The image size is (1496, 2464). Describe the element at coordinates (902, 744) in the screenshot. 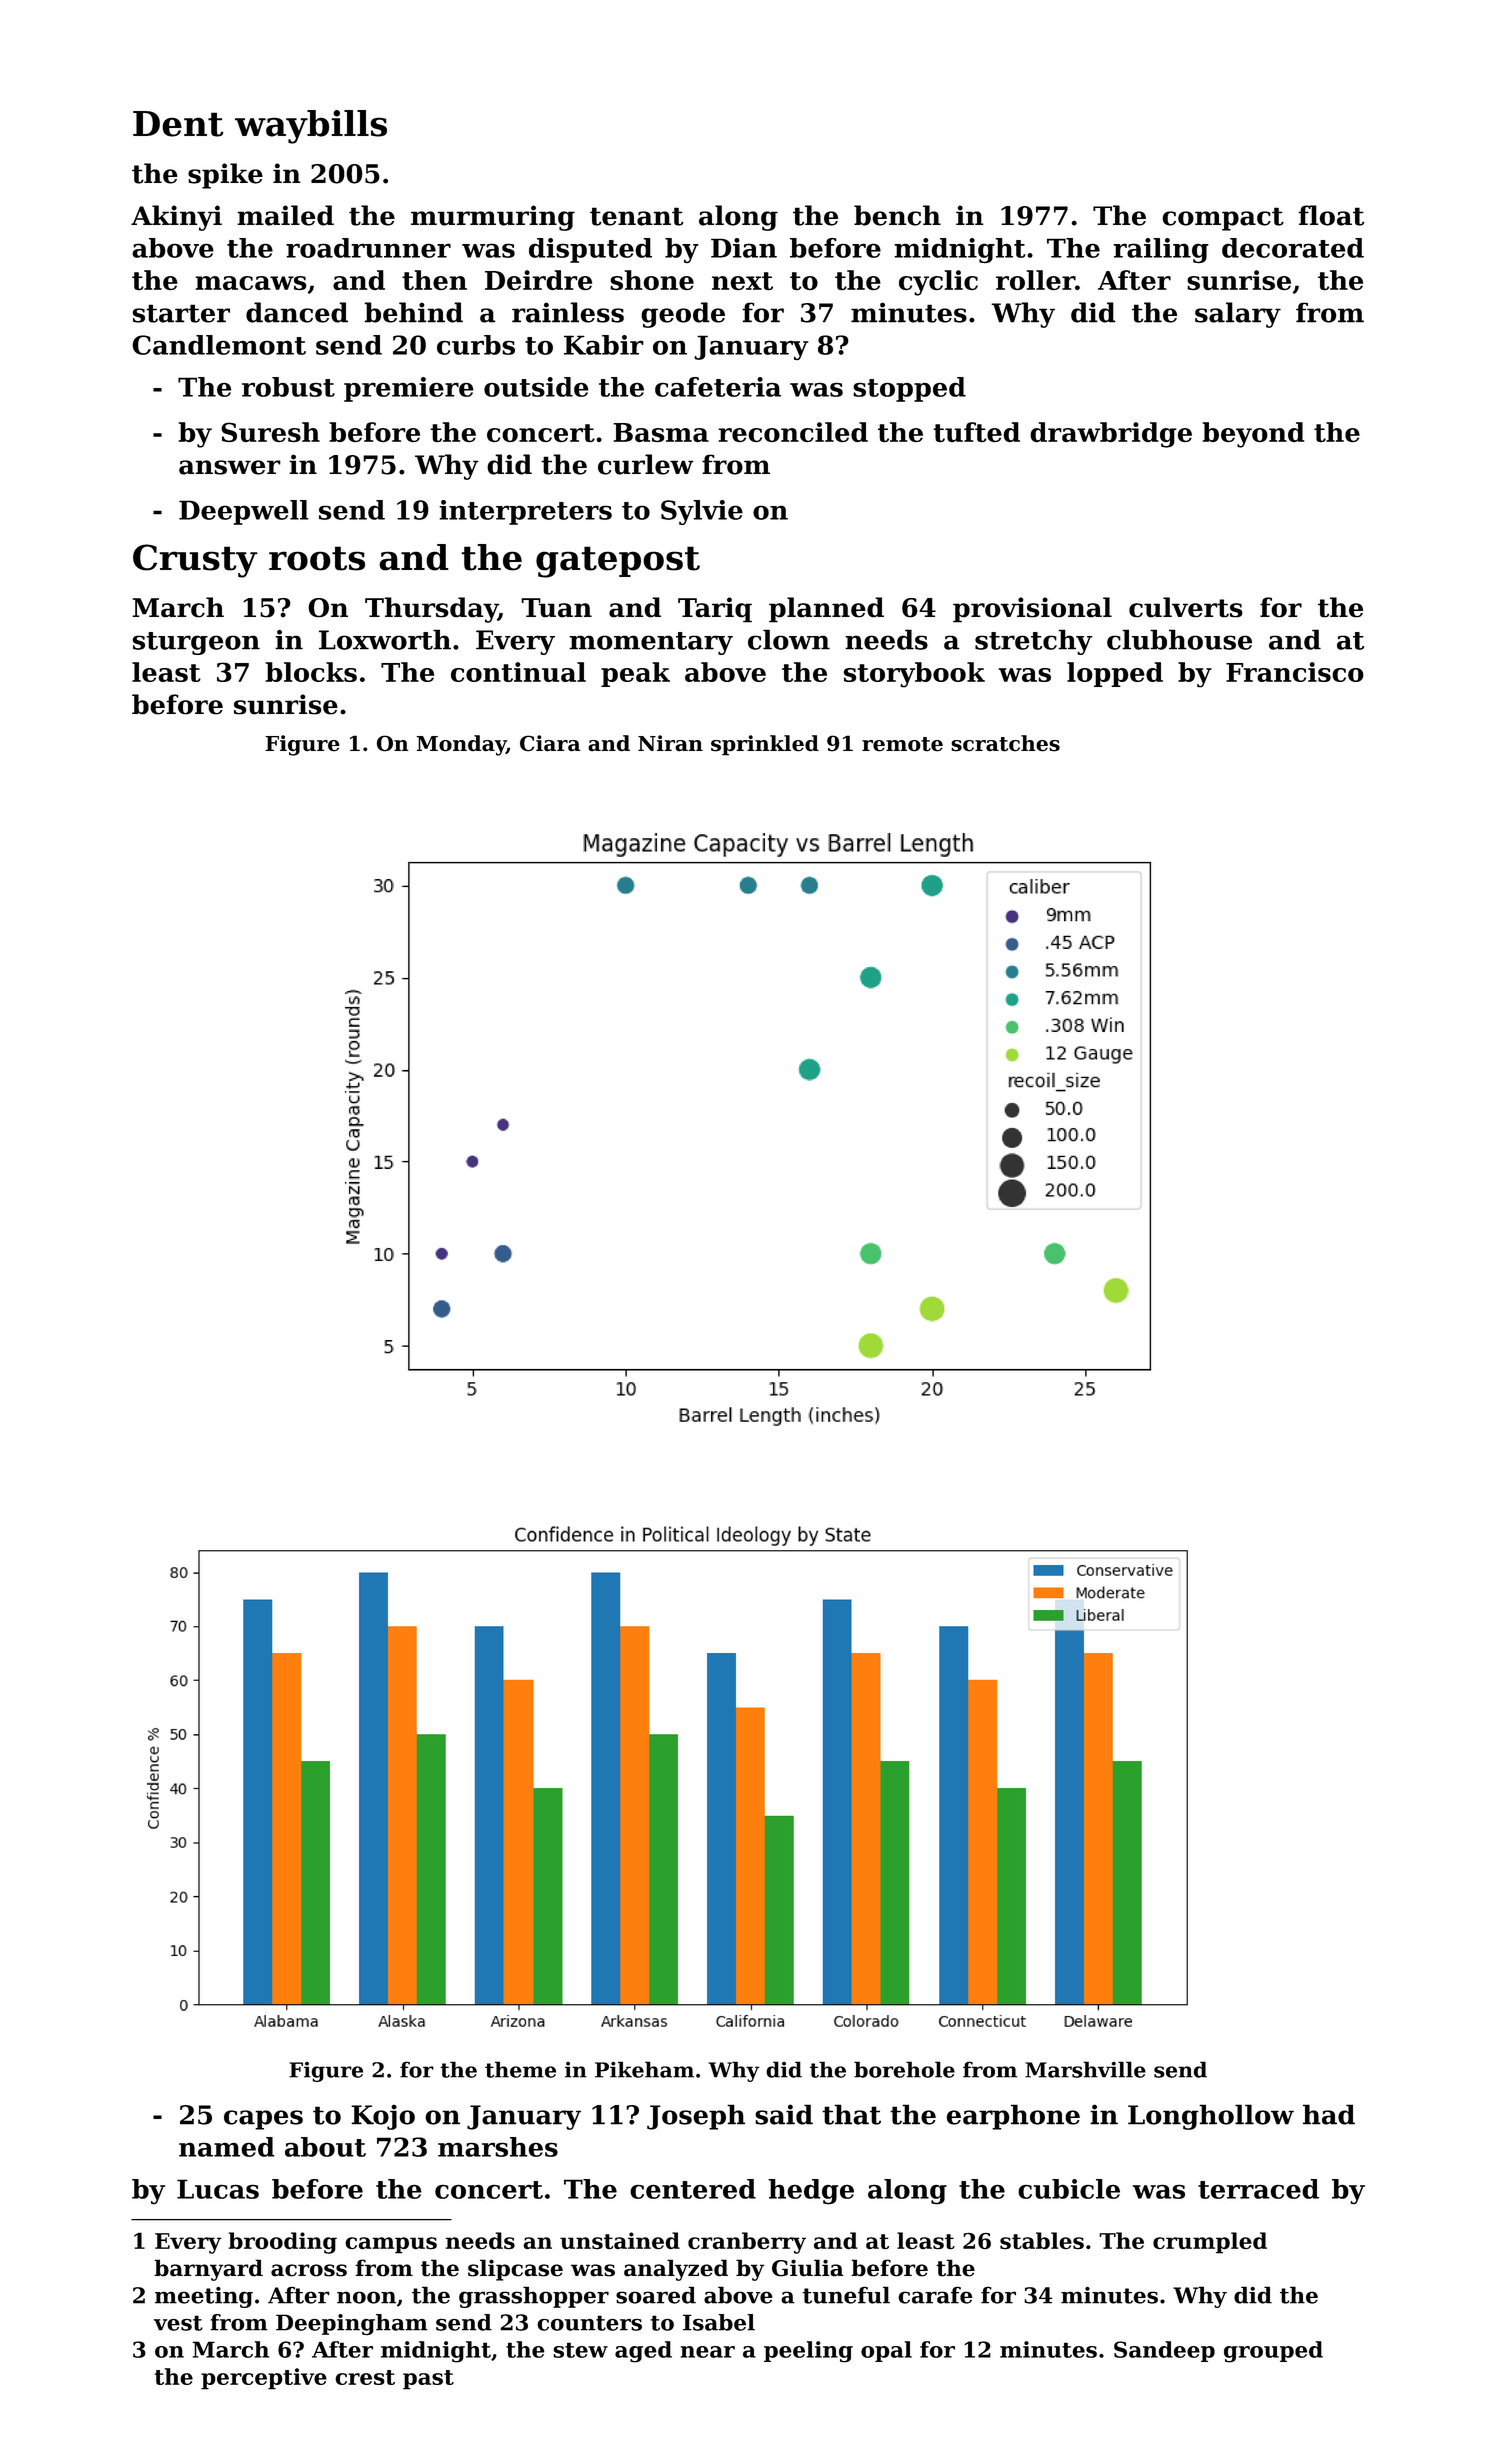

I see `remote` at that location.
